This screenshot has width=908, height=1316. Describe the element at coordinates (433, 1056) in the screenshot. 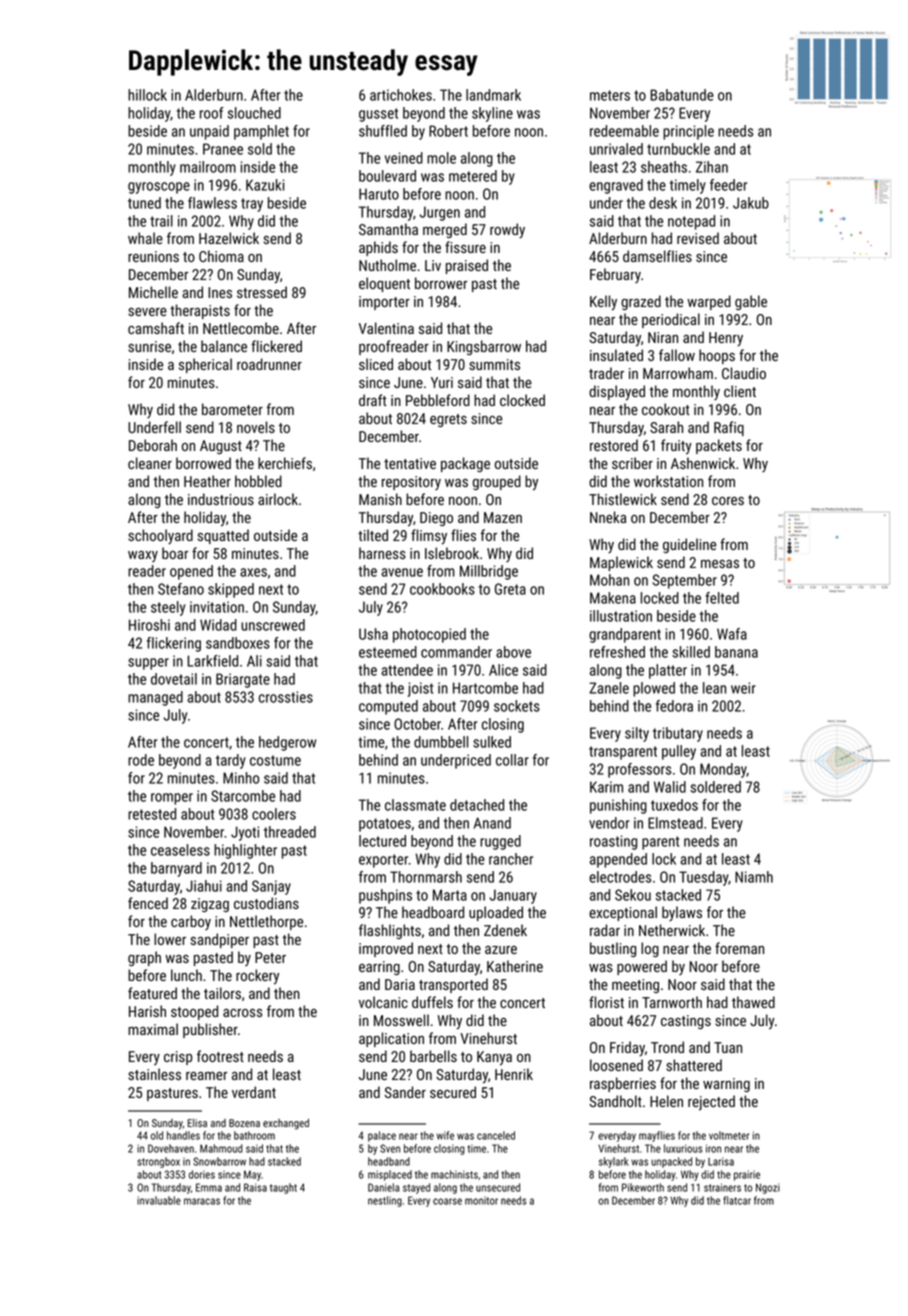

I see `barbells` at that location.
